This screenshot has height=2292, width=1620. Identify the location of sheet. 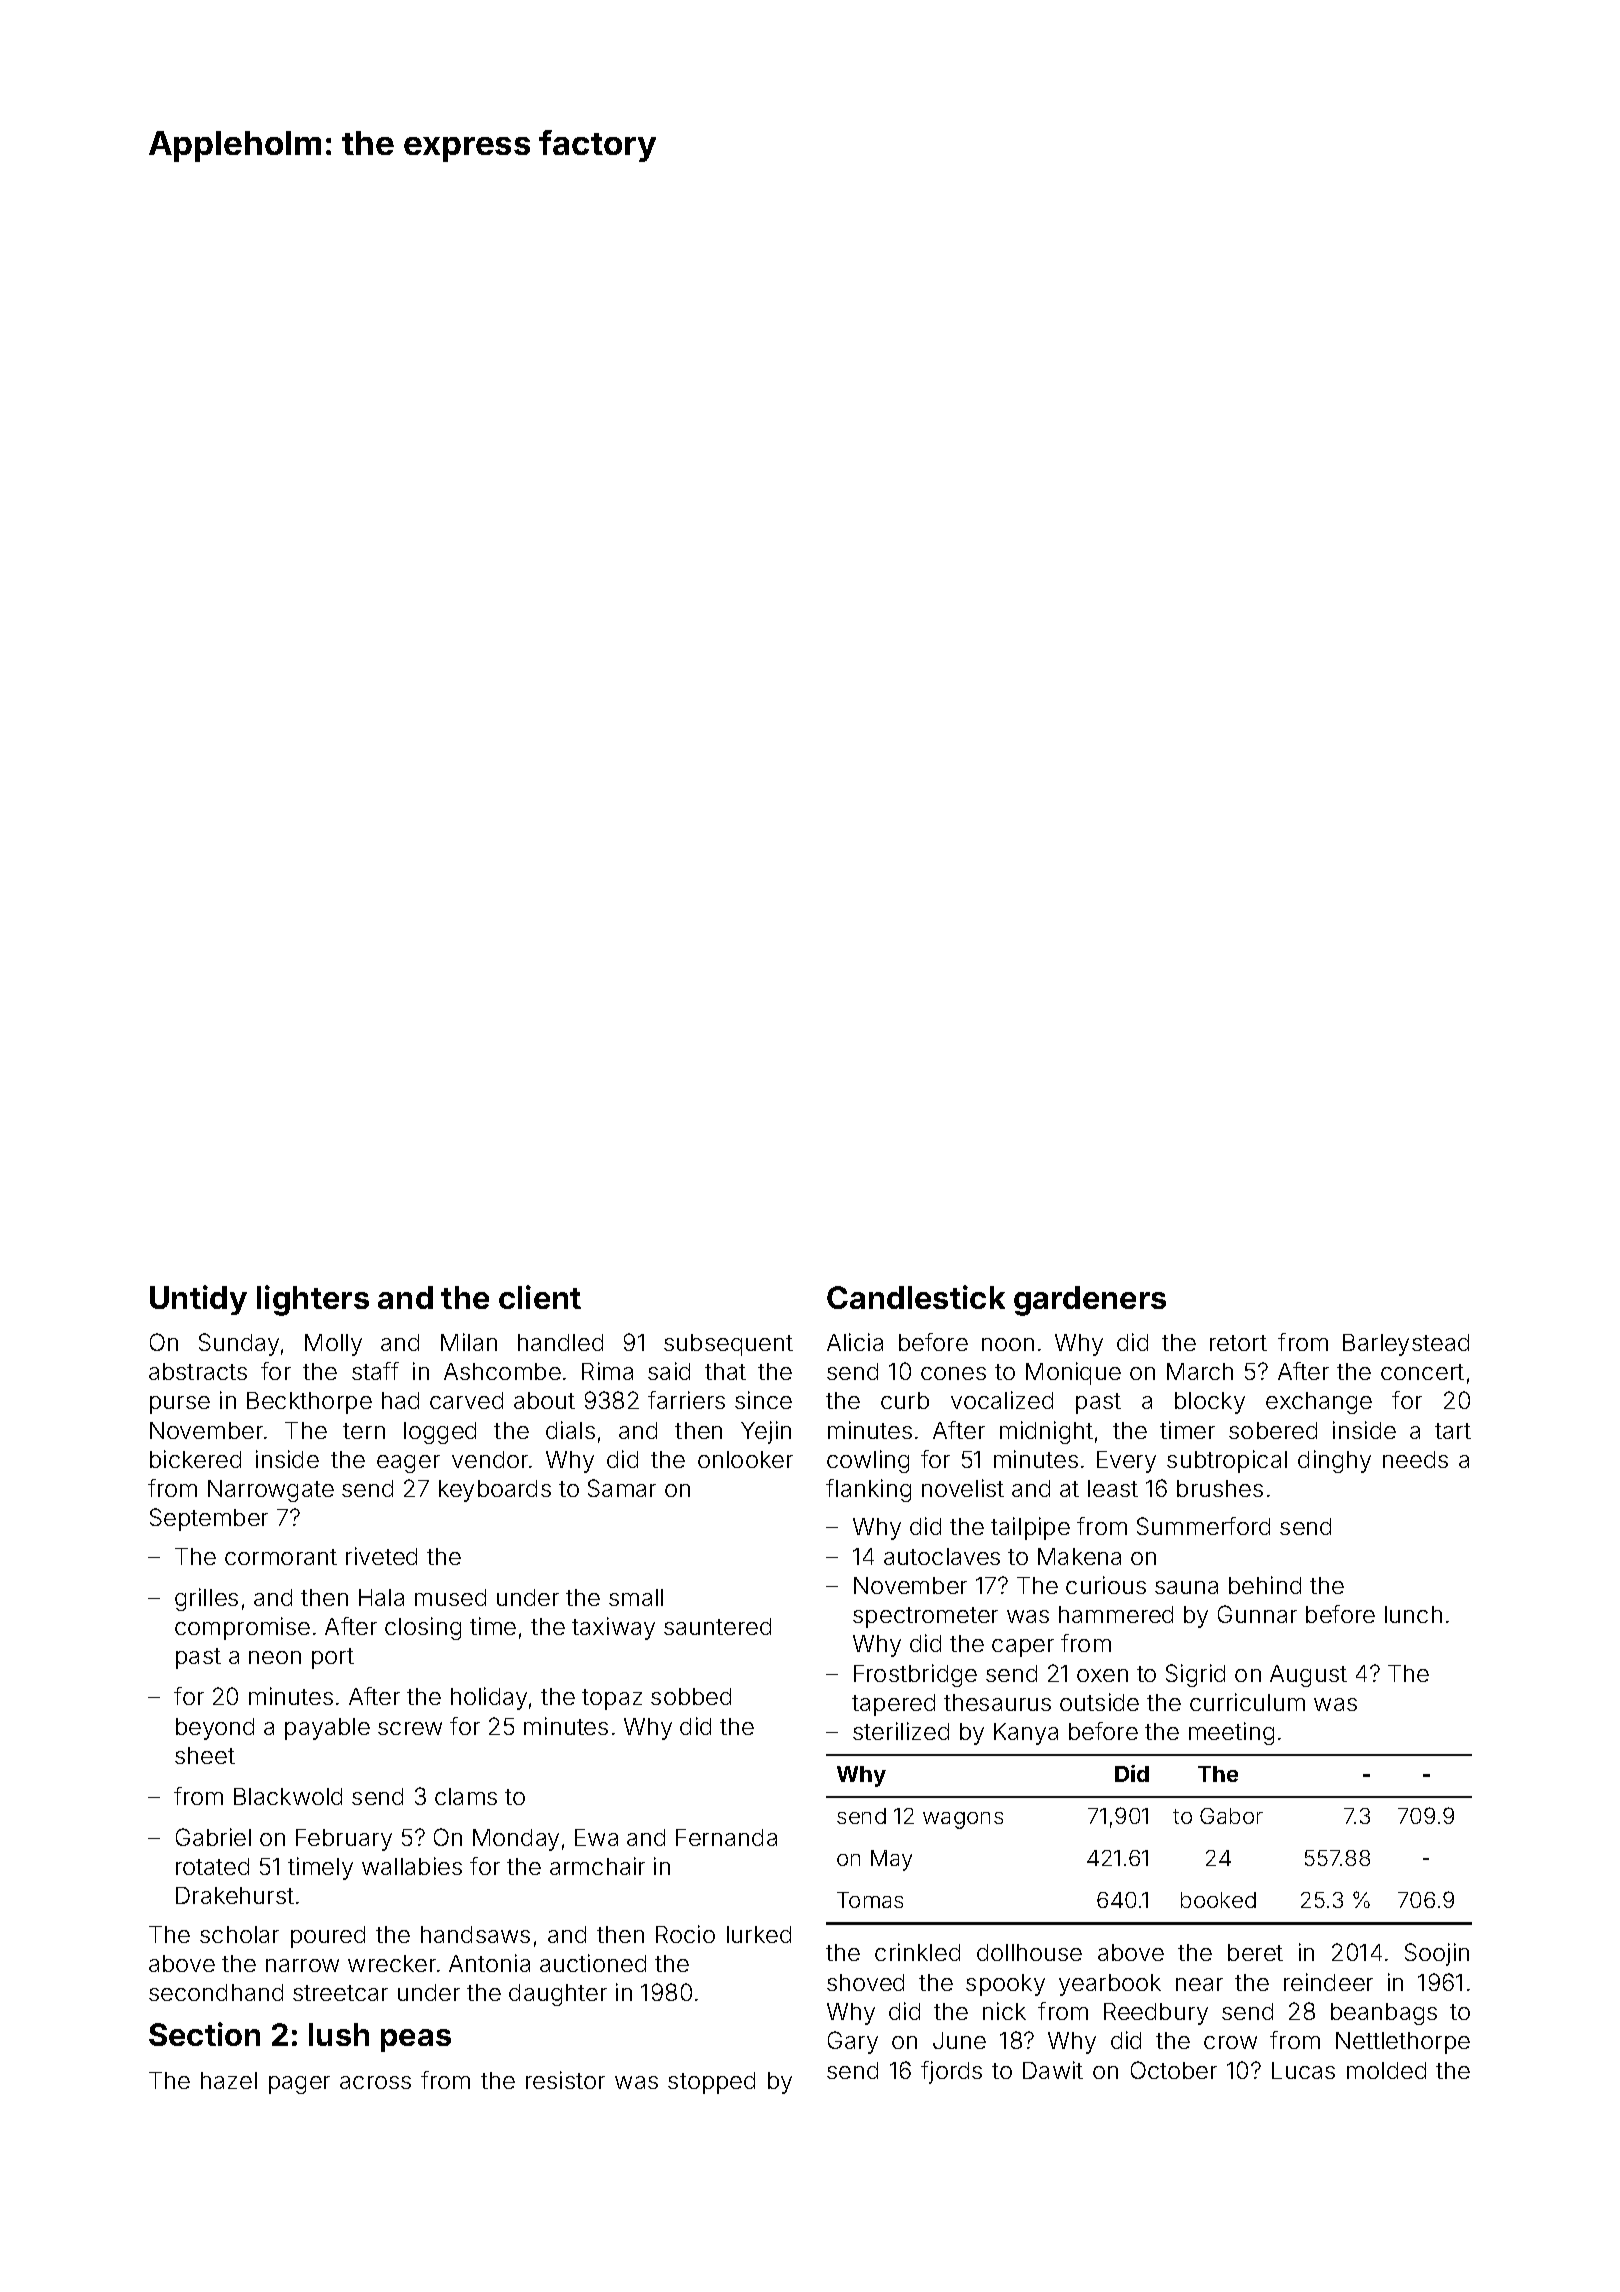
(205, 1755).
